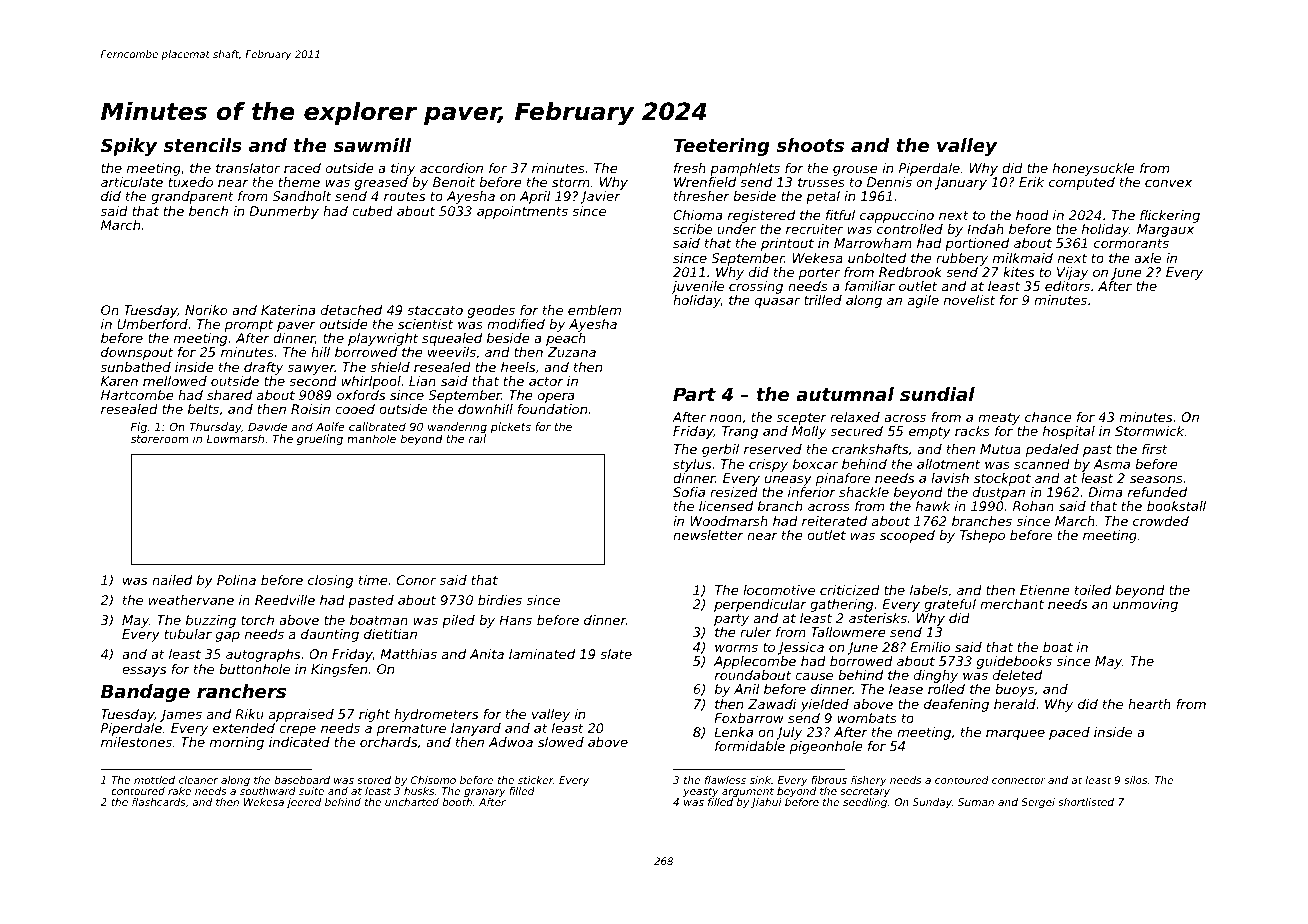 The height and width of the document is (924, 1308). What do you see at coordinates (416, 580) in the document?
I see `Conor` at bounding box center [416, 580].
